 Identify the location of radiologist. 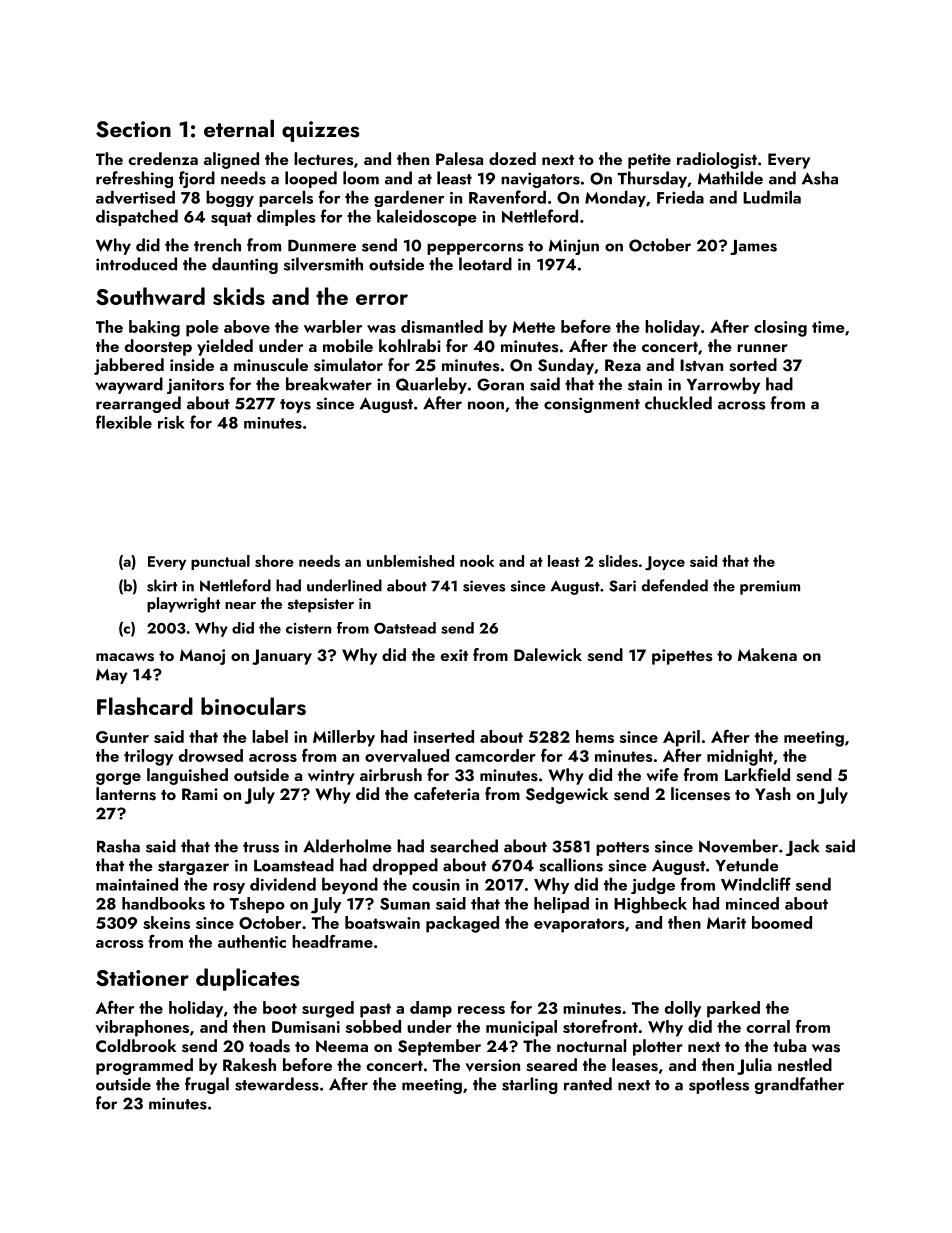
(717, 160).
